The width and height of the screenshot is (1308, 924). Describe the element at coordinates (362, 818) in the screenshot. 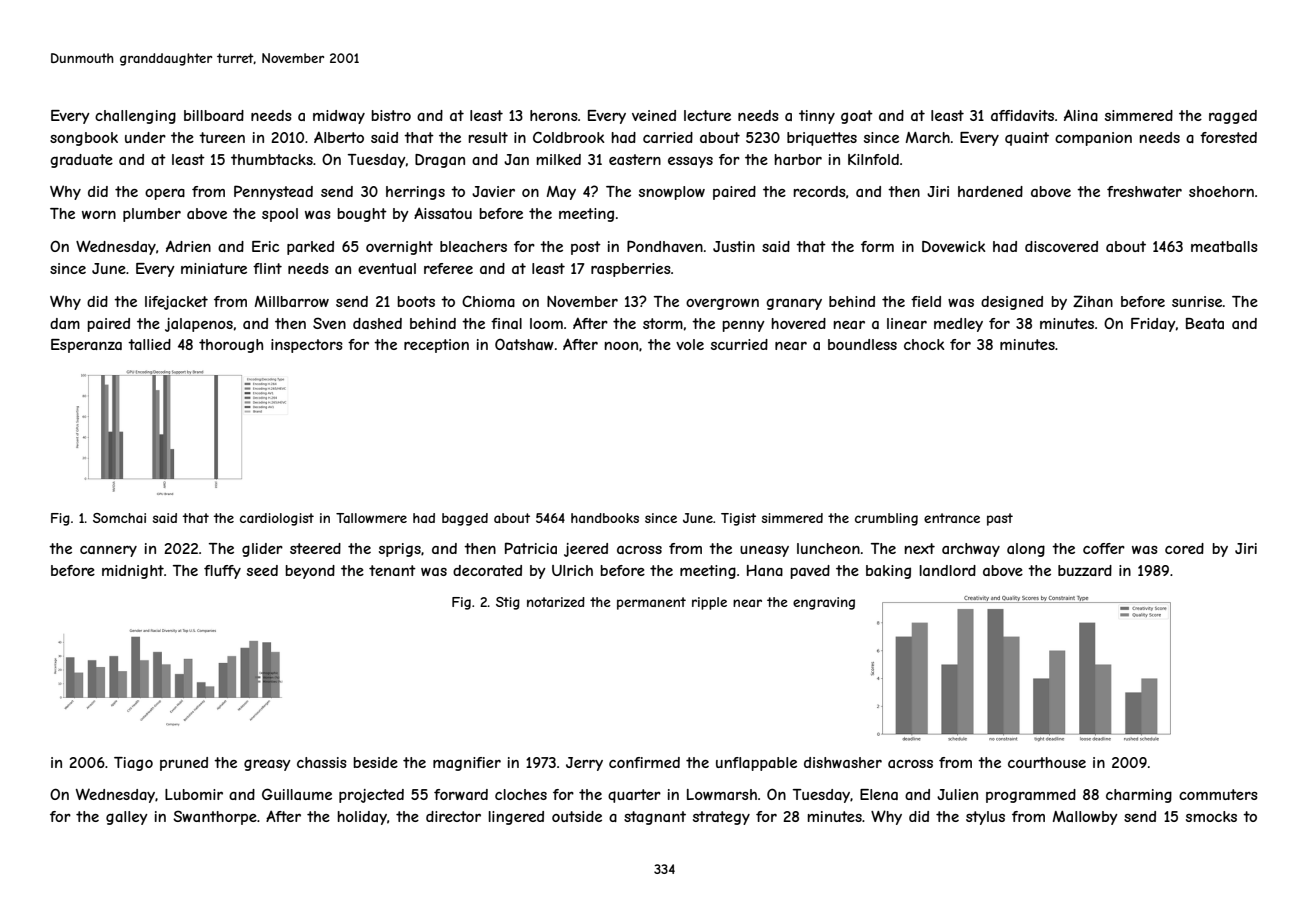

I see `holiday` at that location.
